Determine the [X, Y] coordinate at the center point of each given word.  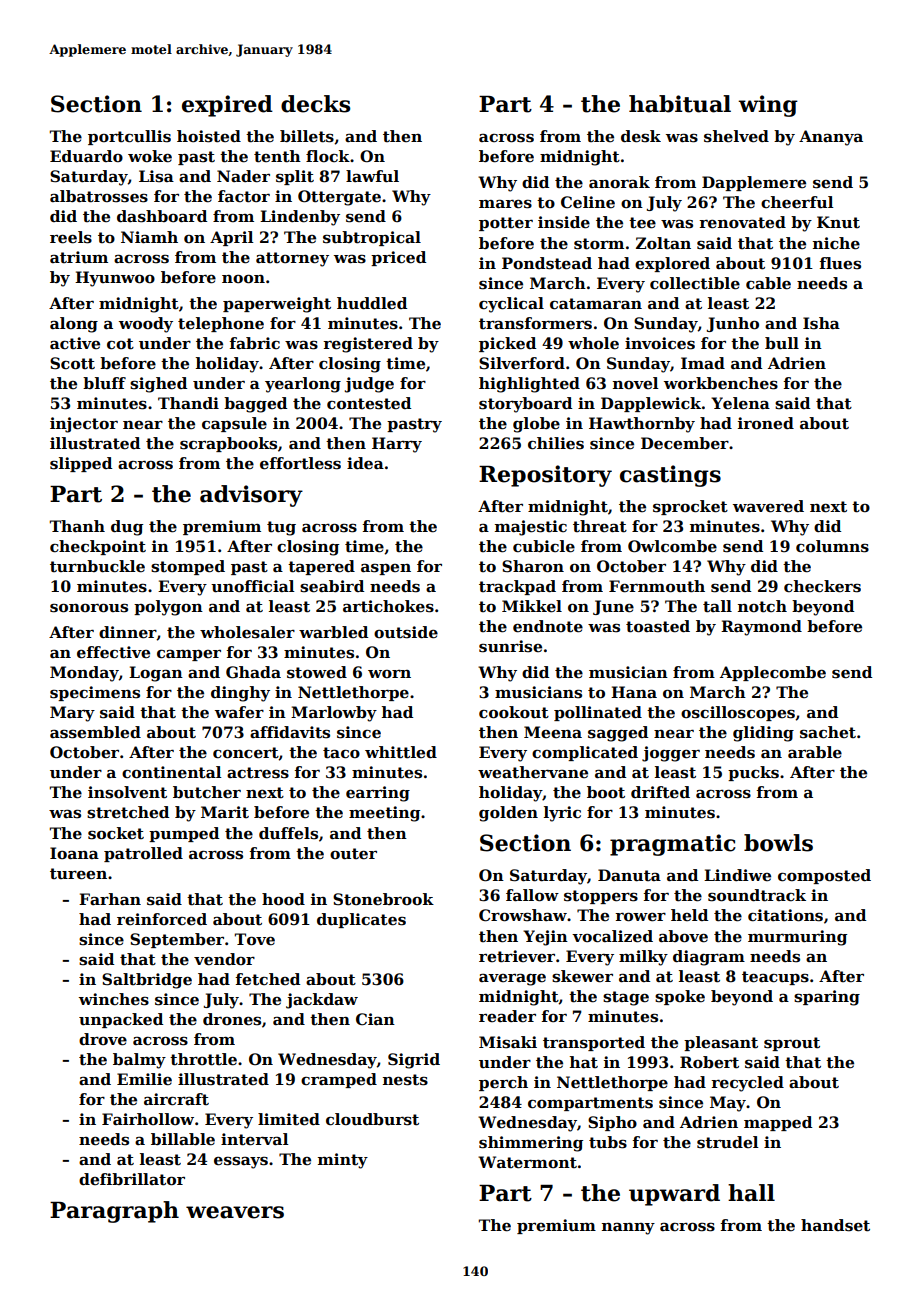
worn [389, 674]
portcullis [129, 137]
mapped [778, 1123]
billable [183, 1139]
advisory [251, 496]
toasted [658, 626]
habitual [680, 104]
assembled [95, 732]
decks [315, 104]
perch [503, 1083]
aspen [386, 569]
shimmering [531, 1144]
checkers [822, 586]
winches [114, 999]
